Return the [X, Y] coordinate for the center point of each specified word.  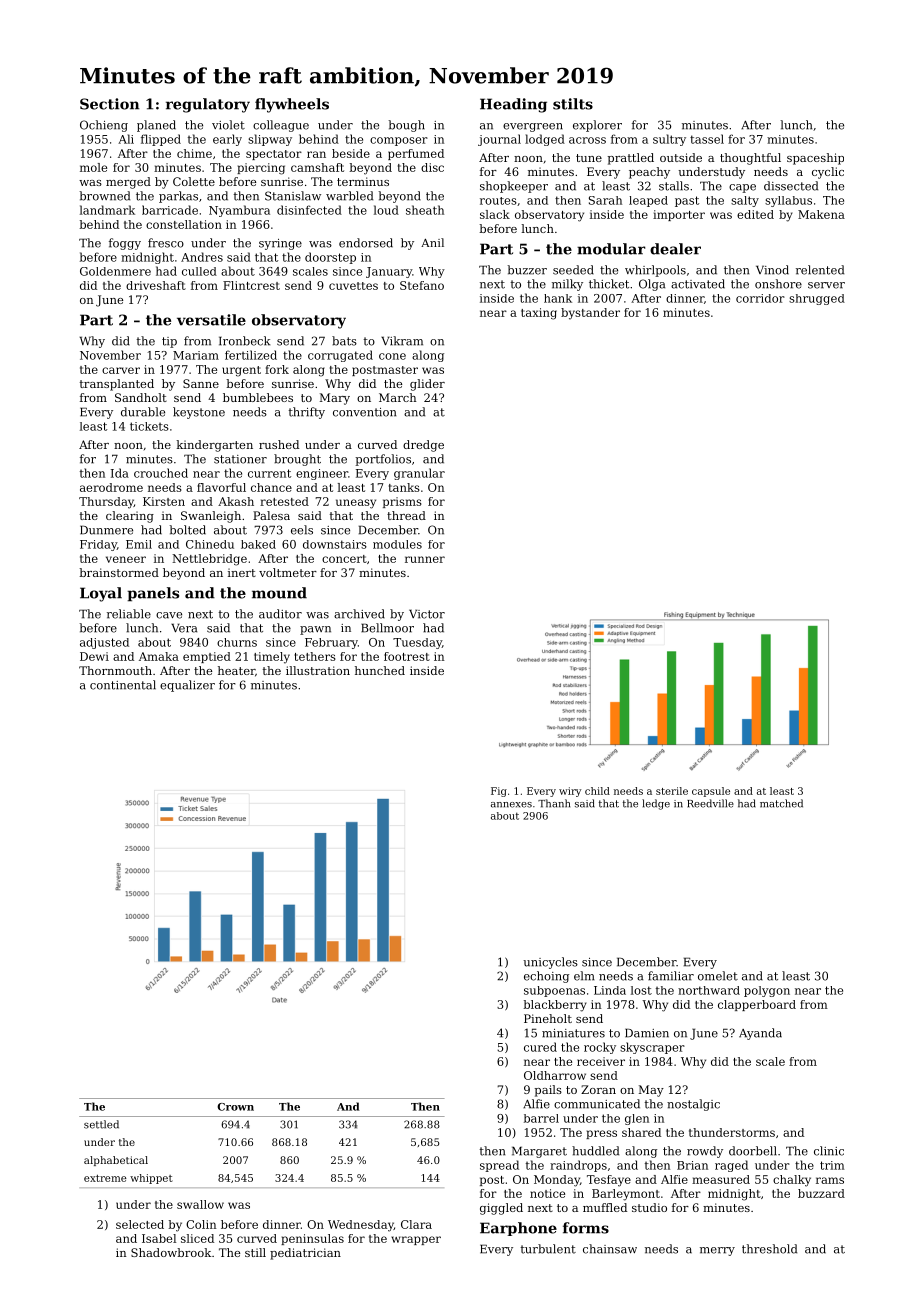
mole [93, 167]
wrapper [416, 1240]
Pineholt [548, 1018]
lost [641, 990]
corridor [760, 298]
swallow [200, 1204]
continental [123, 685]
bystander [590, 314]
